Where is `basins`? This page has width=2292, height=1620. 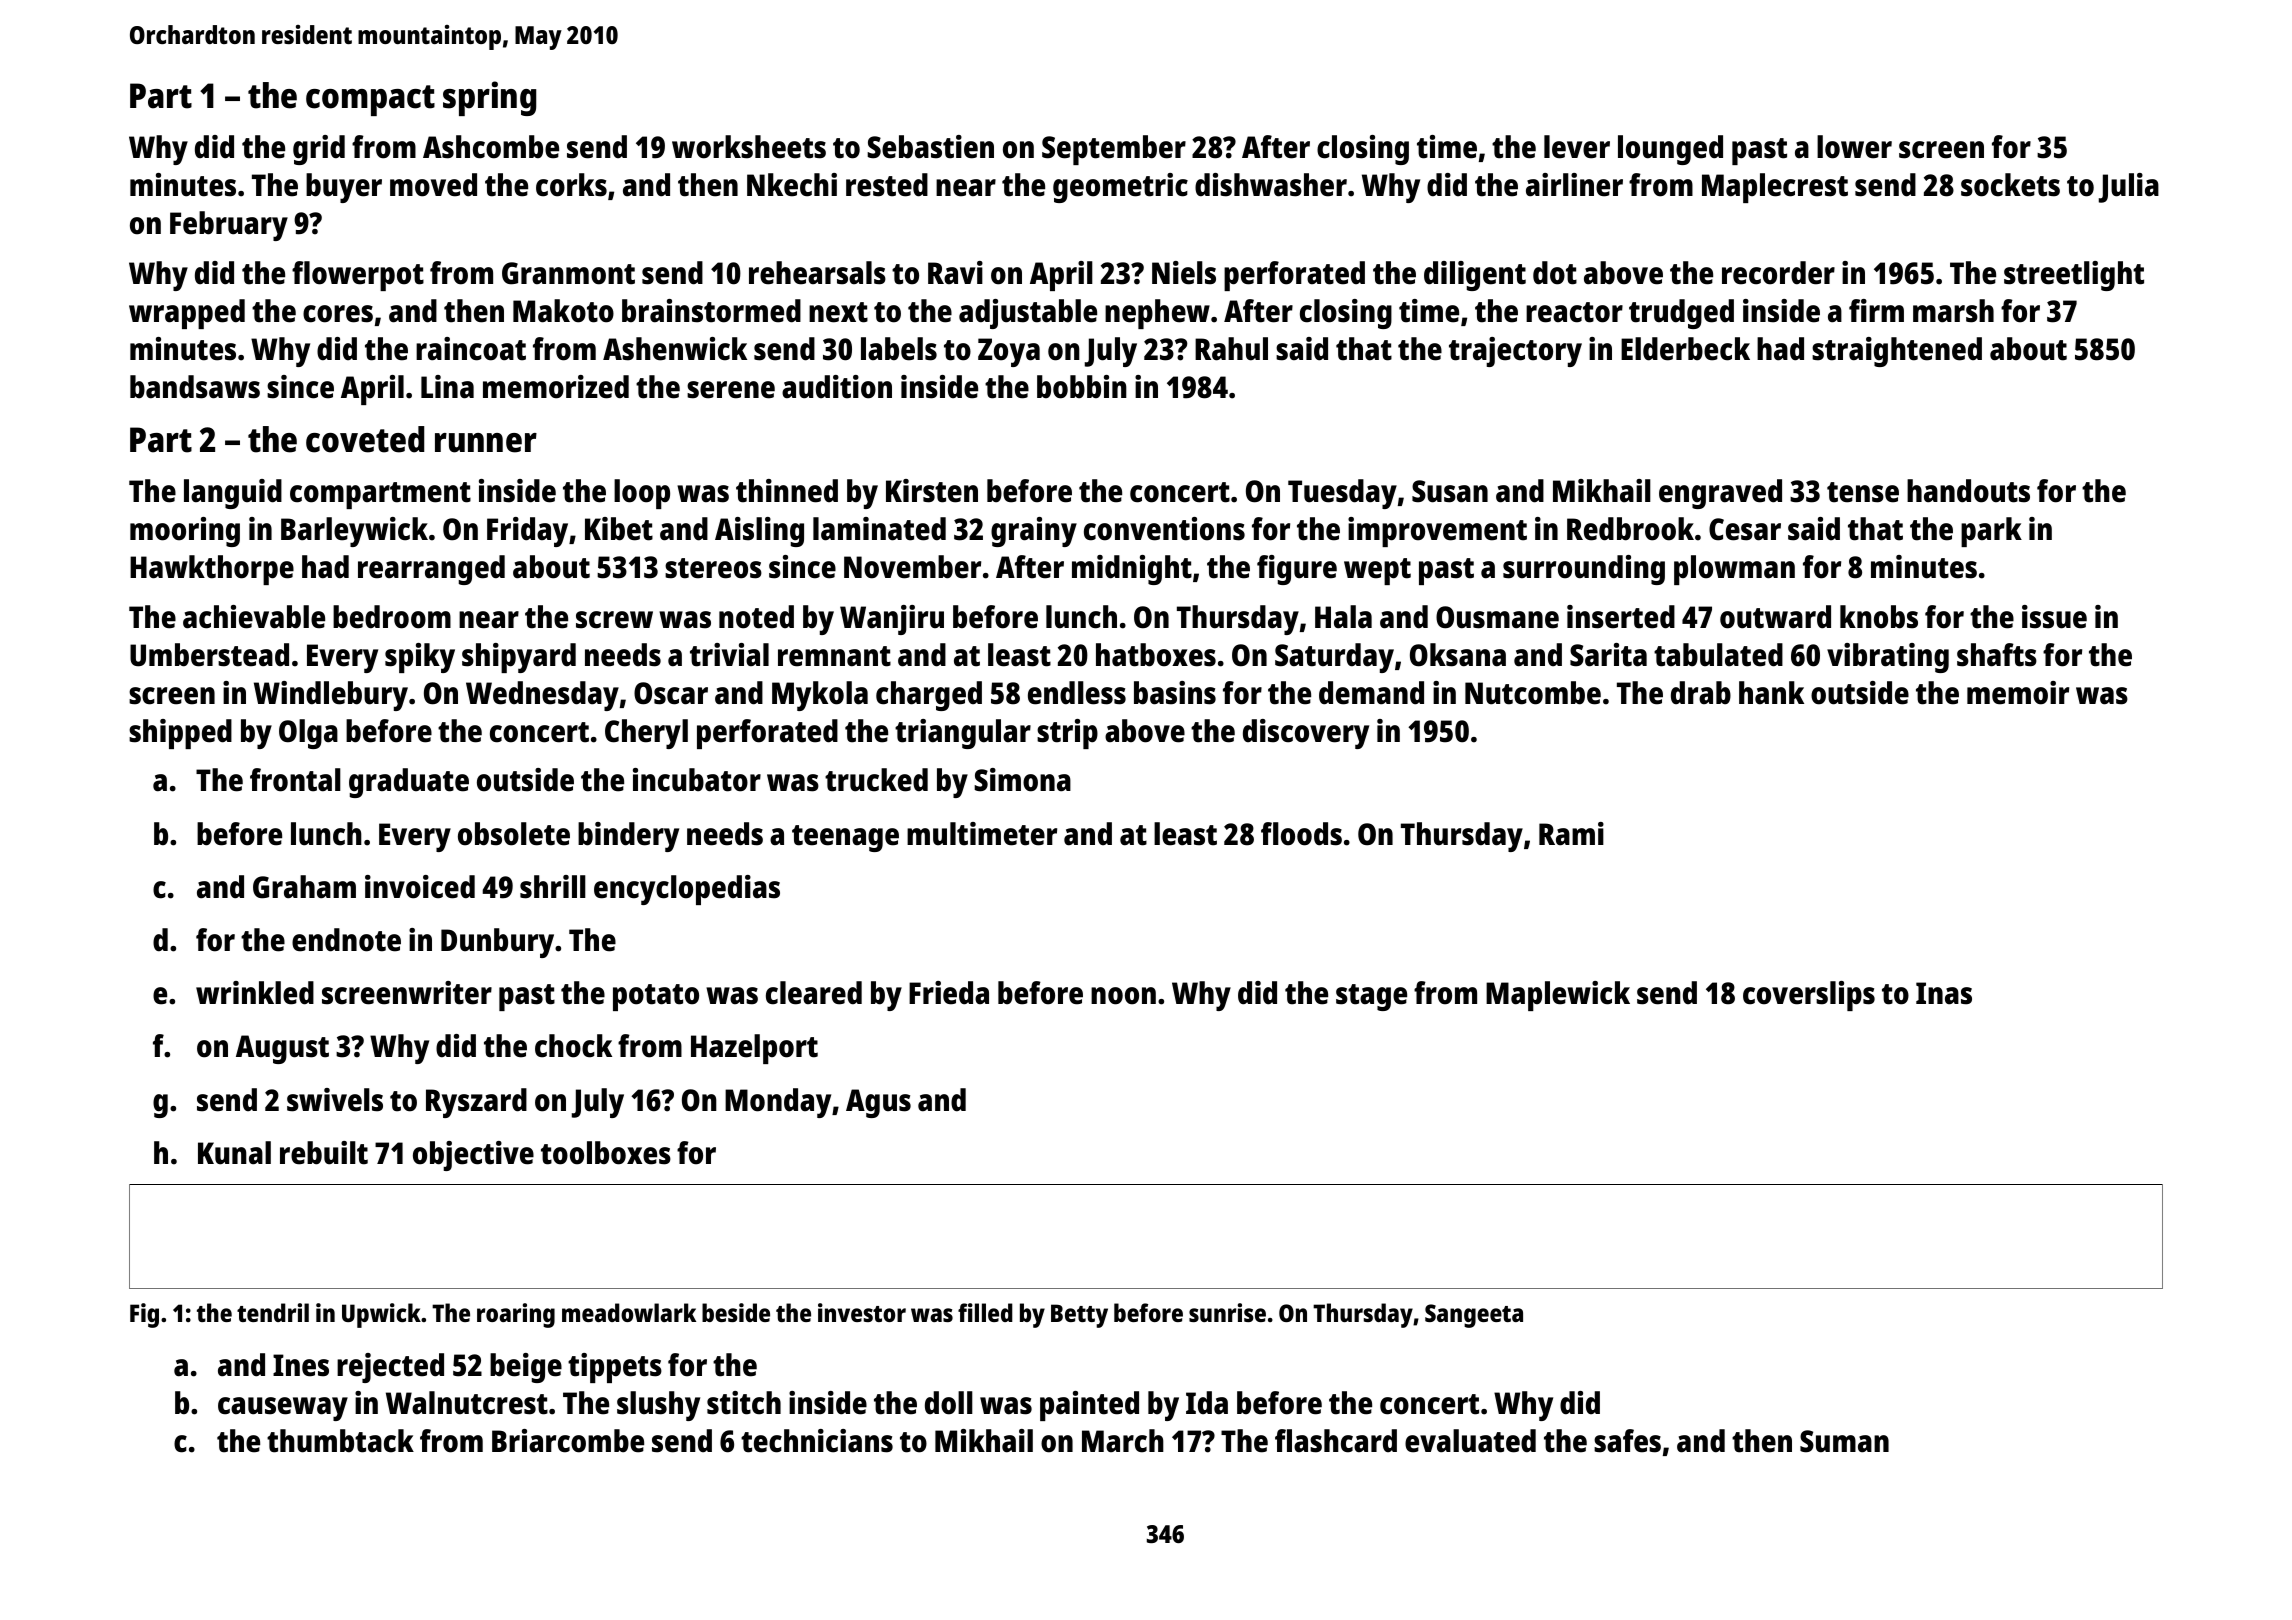
basins is located at coordinates (1175, 693).
